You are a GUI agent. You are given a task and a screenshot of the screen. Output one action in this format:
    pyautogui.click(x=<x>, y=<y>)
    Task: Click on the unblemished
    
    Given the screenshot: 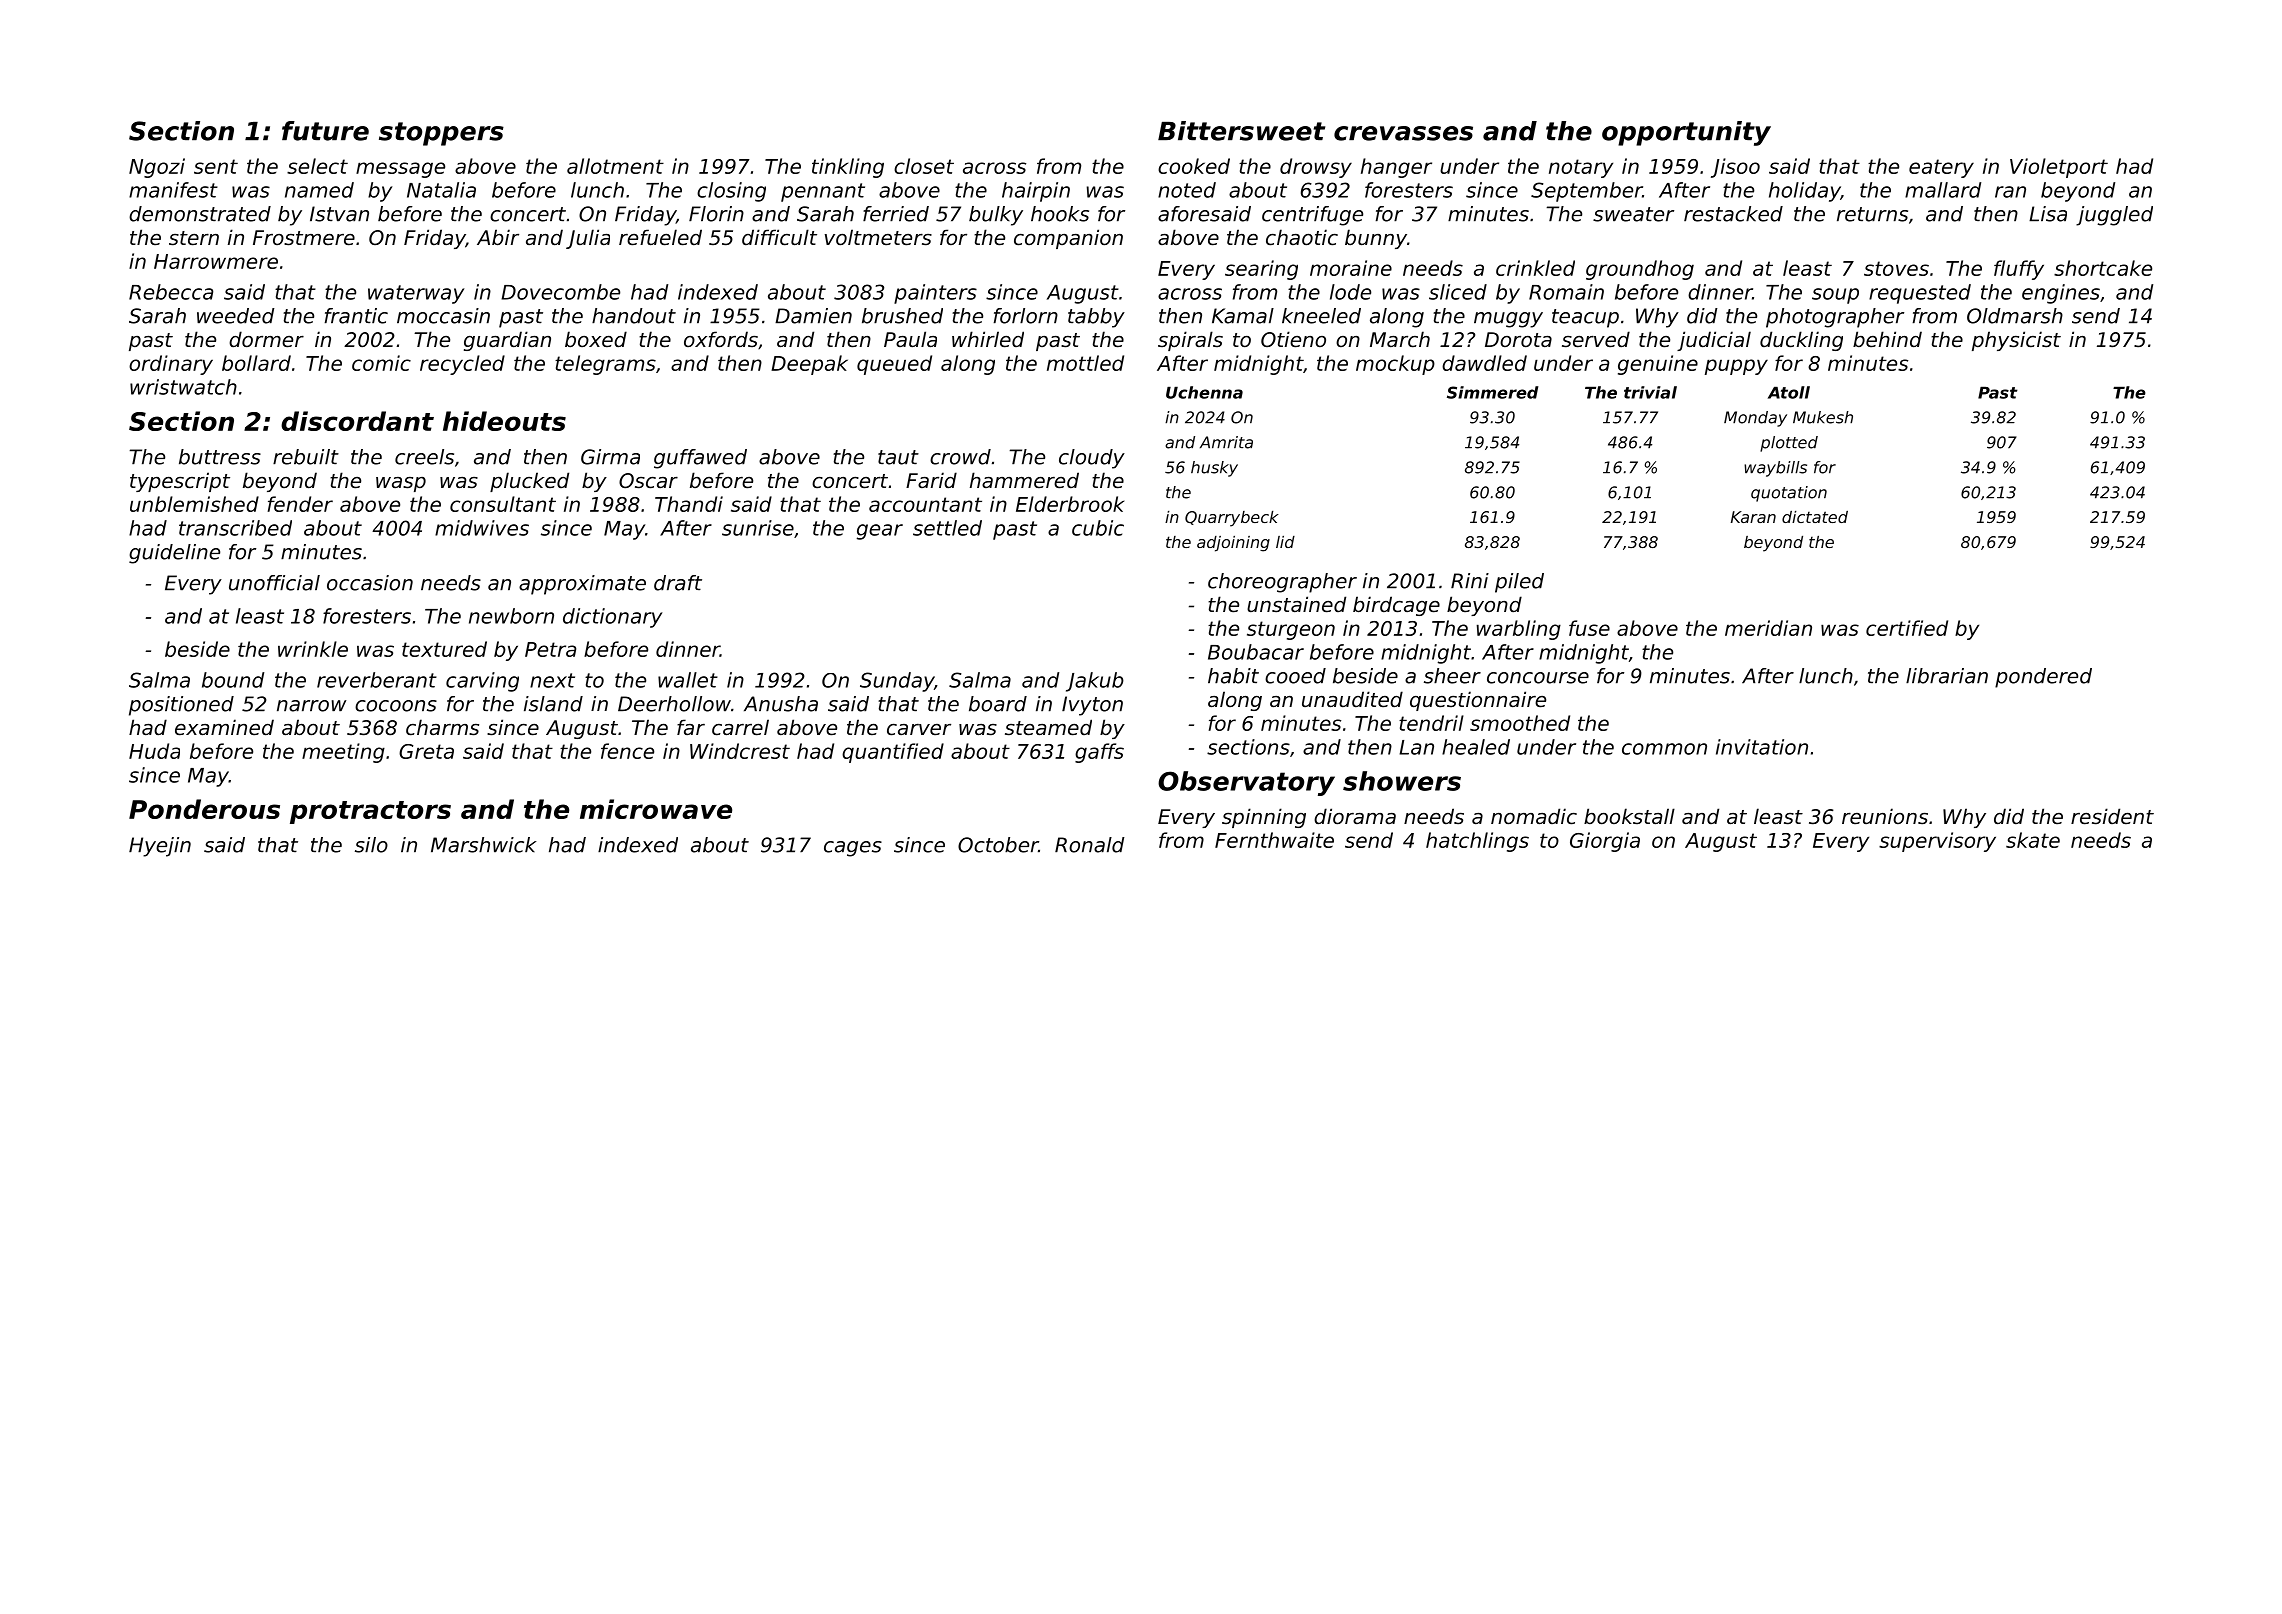 What is the action you would take?
    pyautogui.click(x=194, y=504)
